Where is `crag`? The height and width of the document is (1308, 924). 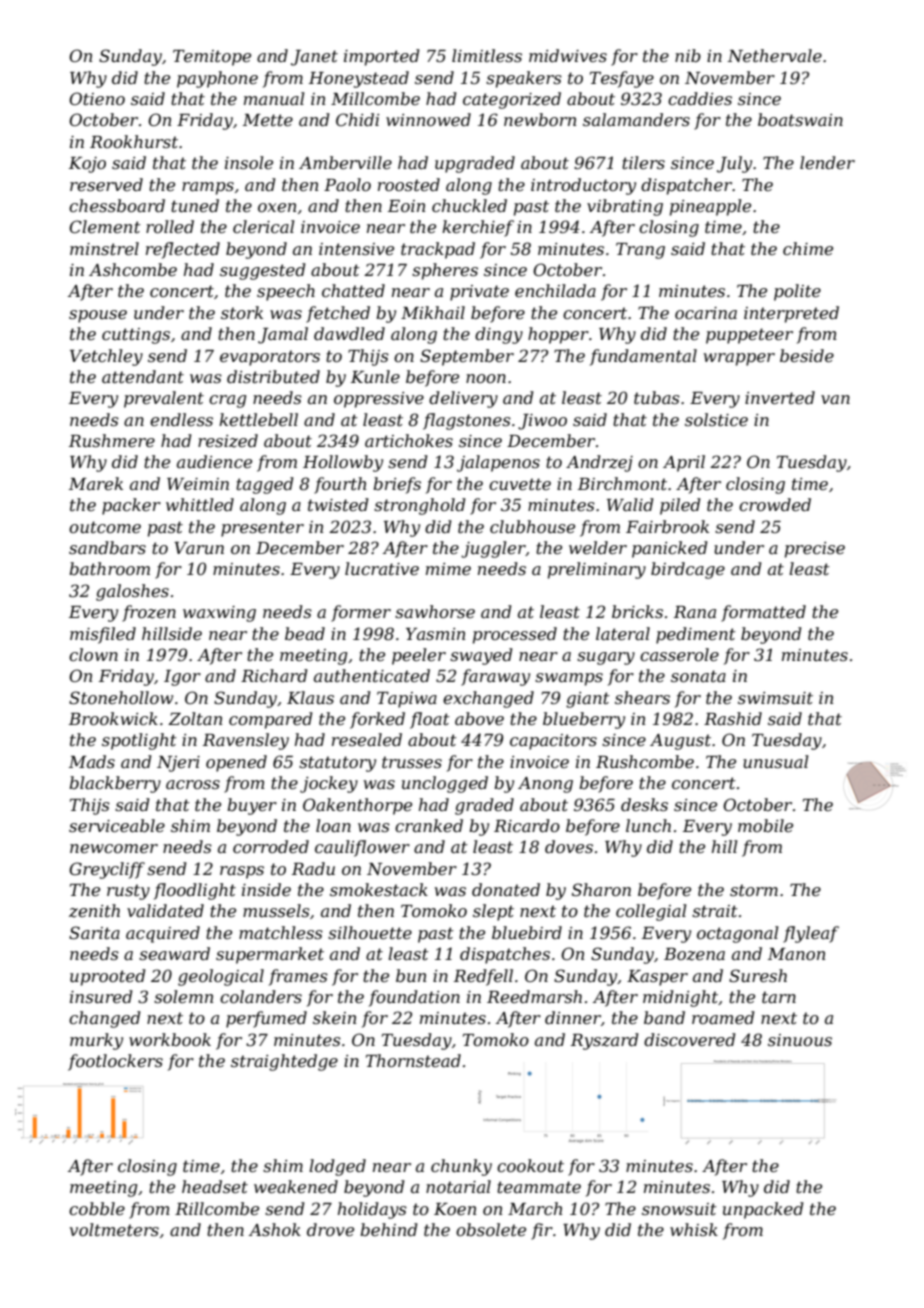 crag is located at coordinates (227, 401).
